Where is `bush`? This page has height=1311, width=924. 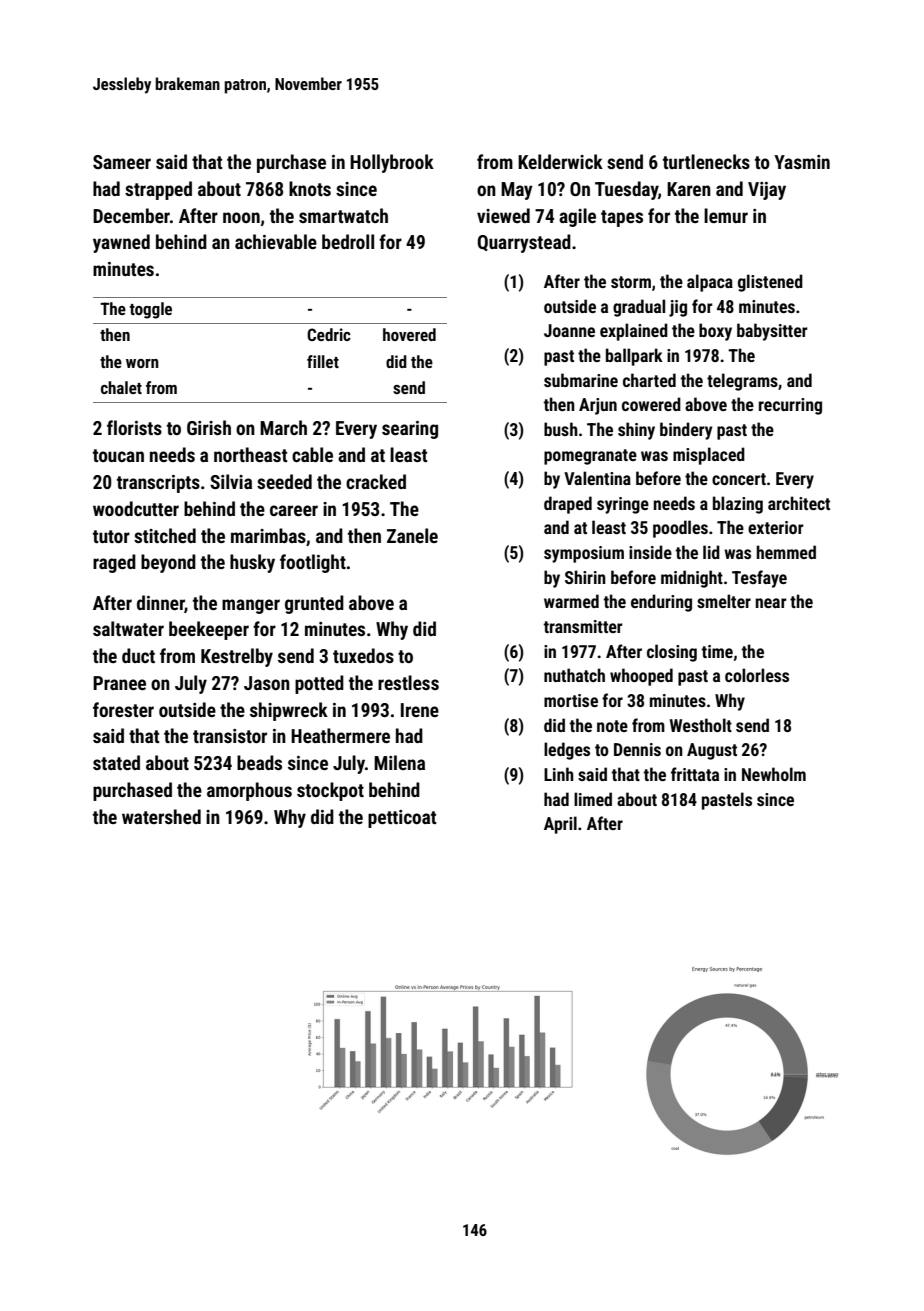
bush is located at coordinates (561, 429).
